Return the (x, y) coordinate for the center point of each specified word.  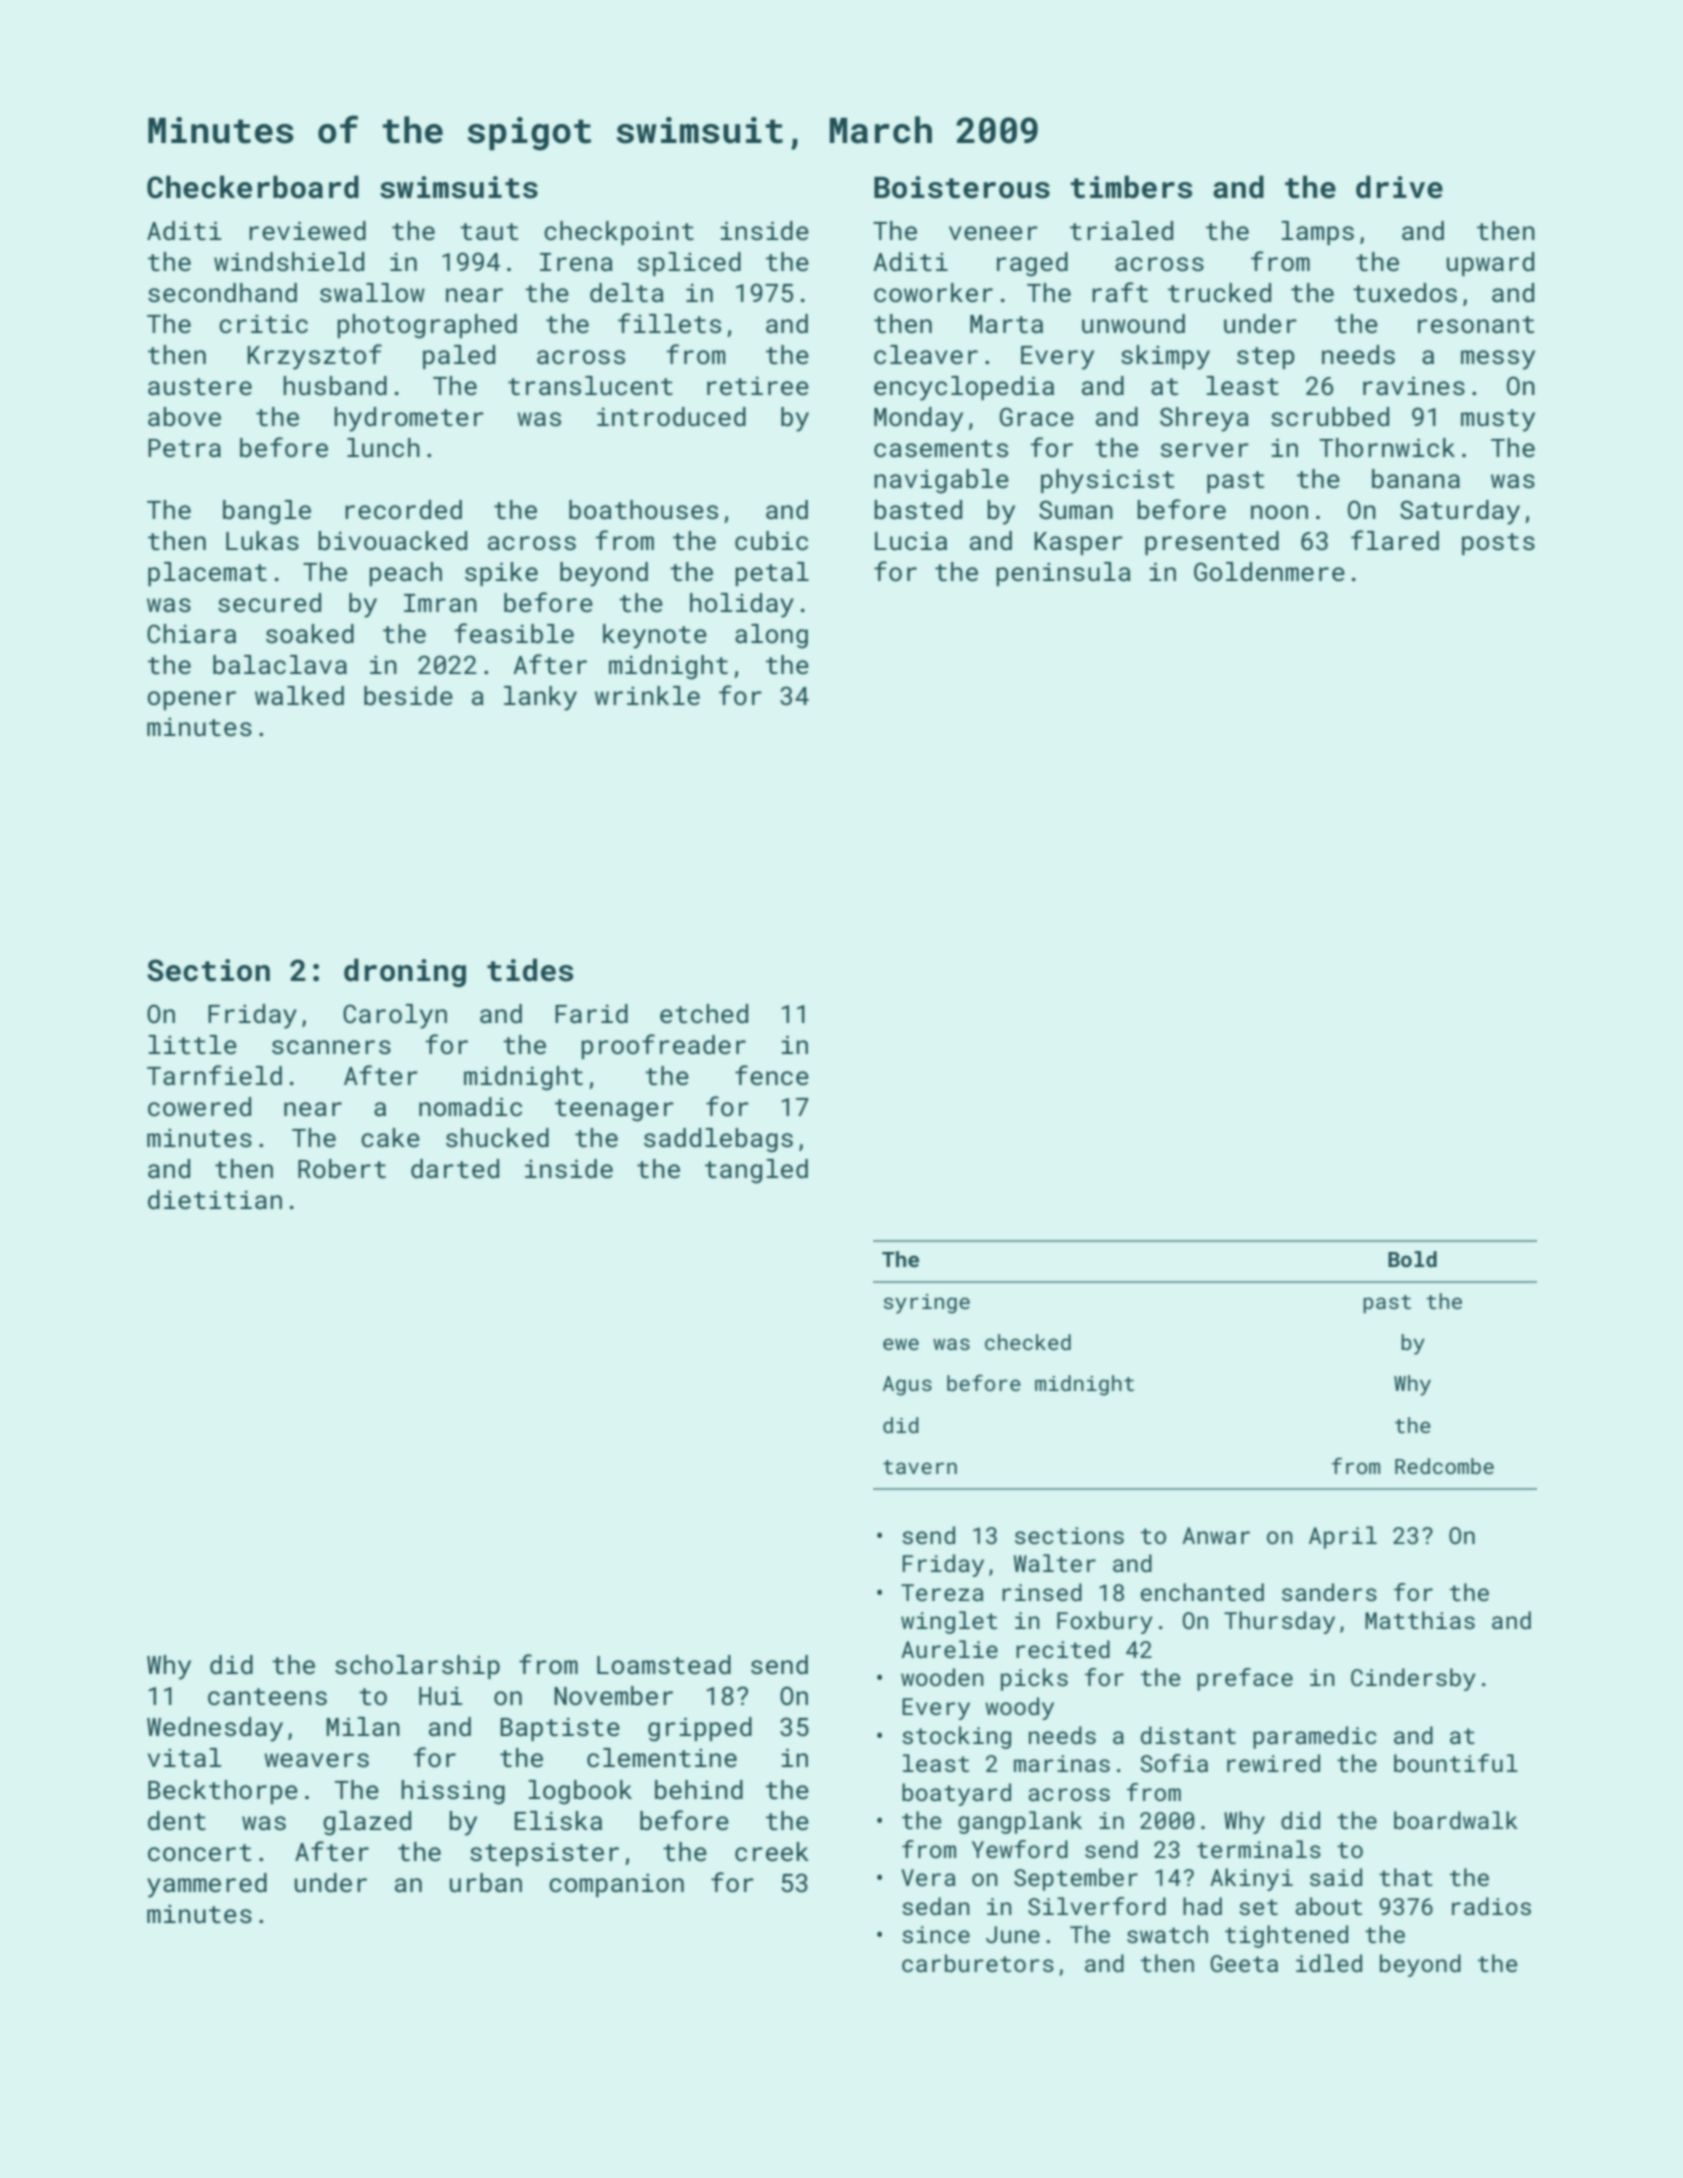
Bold (1412, 1259)
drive (1399, 187)
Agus (907, 1386)
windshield (289, 261)
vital (184, 1758)
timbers (1131, 187)
